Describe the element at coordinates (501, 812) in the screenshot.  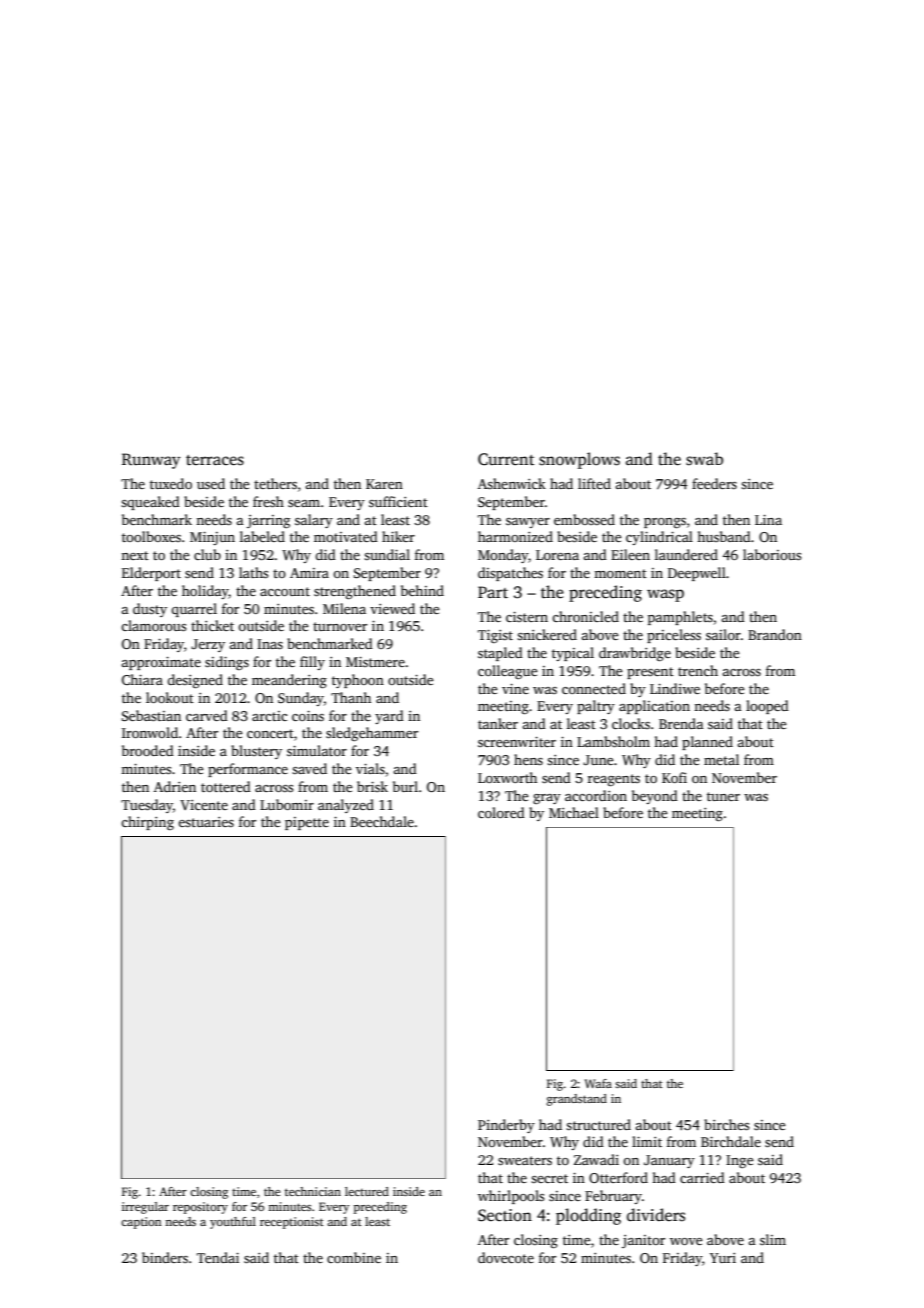
I see `colored` at that location.
